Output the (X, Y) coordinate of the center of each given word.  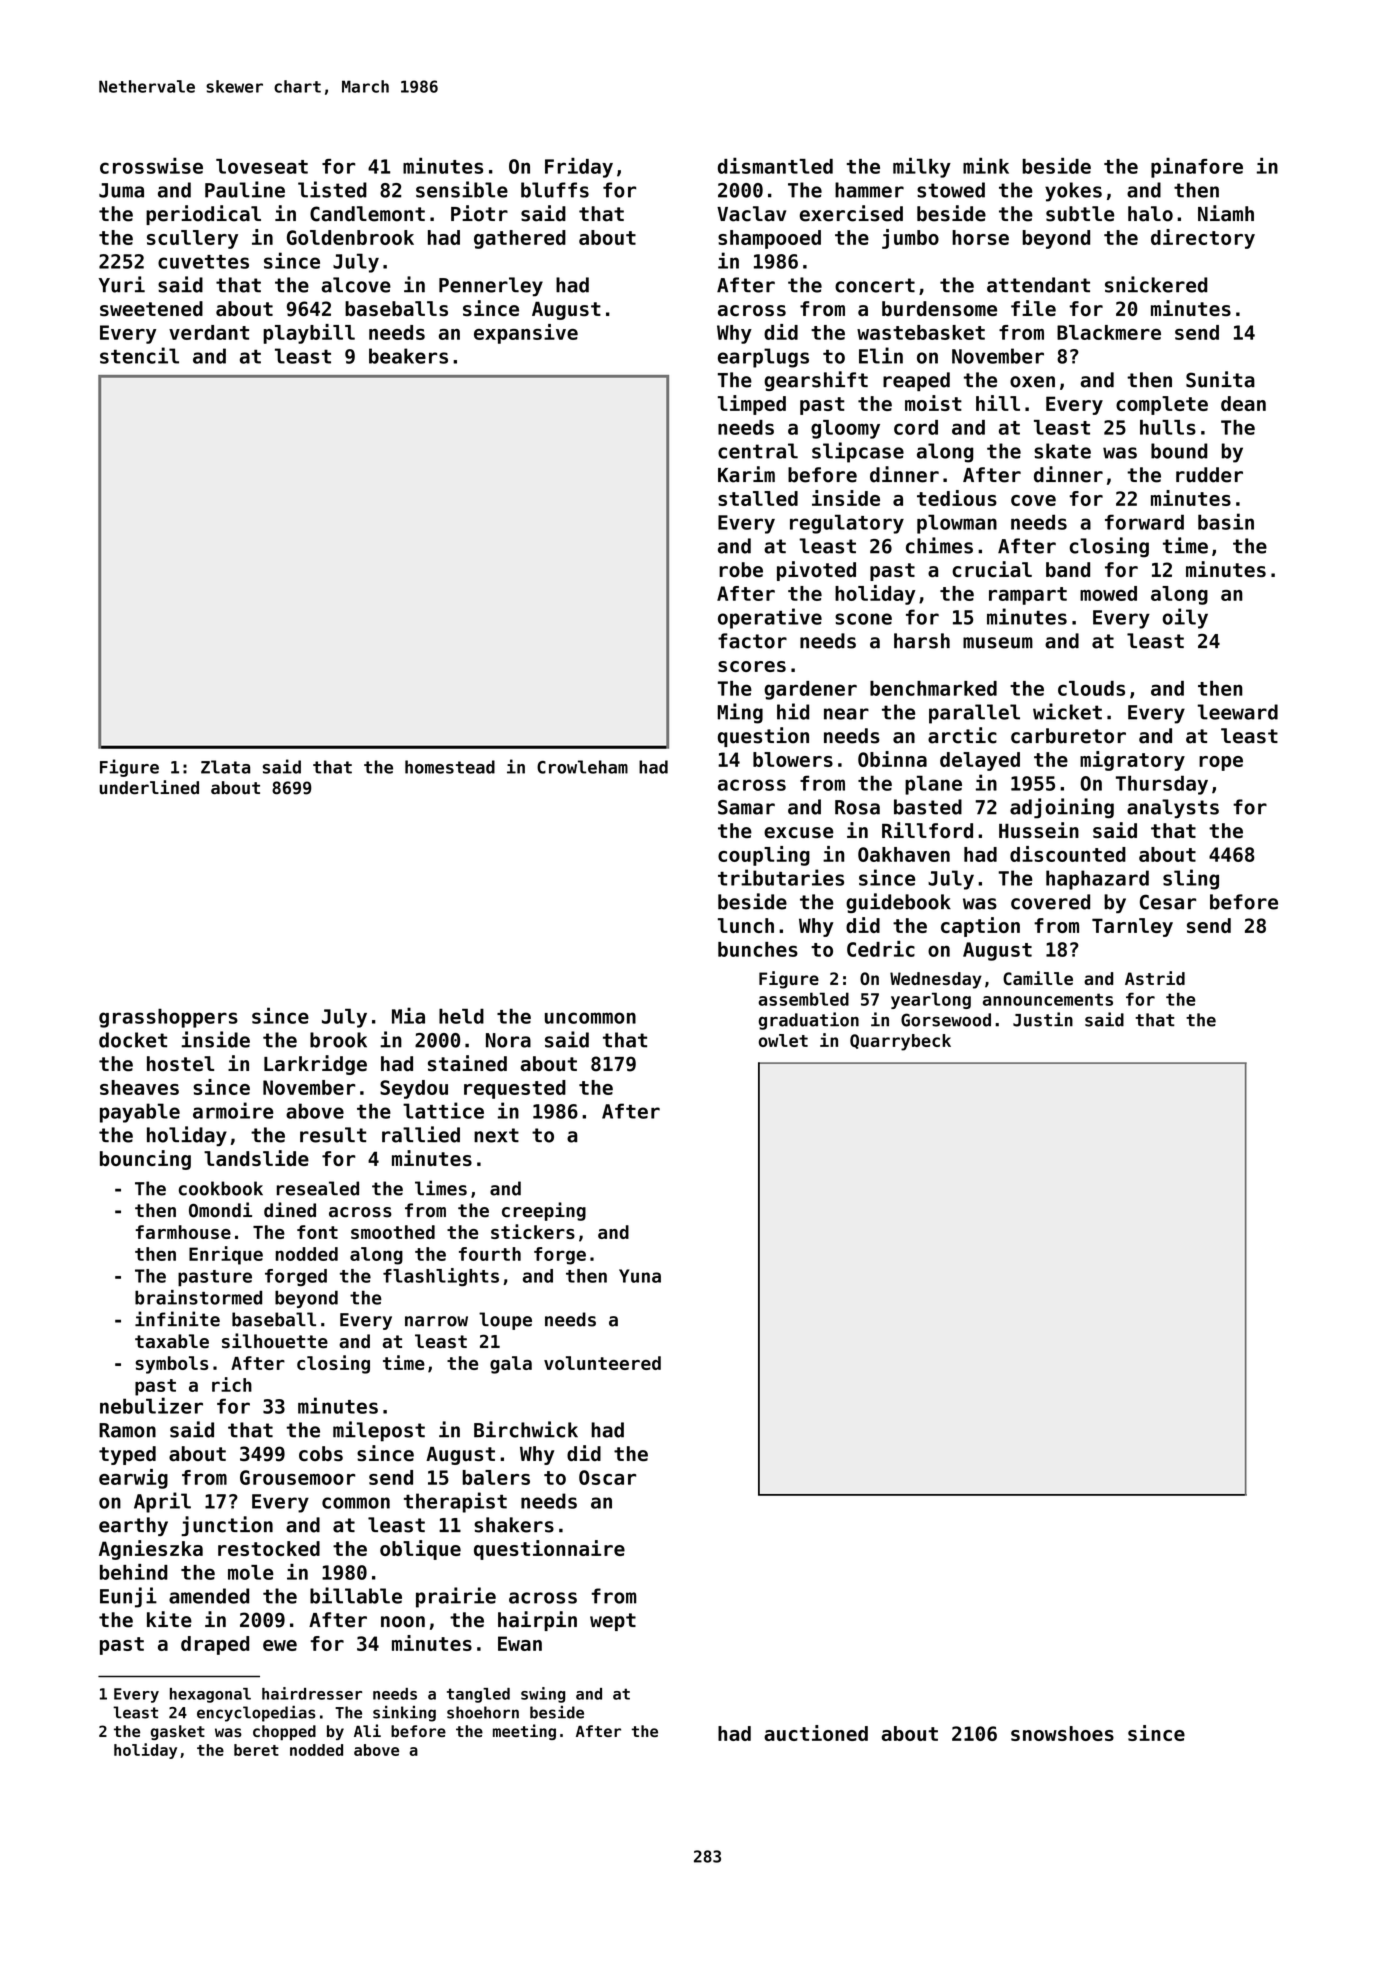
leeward (1238, 712)
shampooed (769, 239)
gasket (178, 1732)
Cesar (1168, 902)
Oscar (607, 1477)
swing (543, 1695)
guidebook (898, 903)
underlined (149, 787)
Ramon (127, 1430)
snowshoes (1062, 1733)
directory (1203, 239)
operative (770, 618)
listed (332, 189)
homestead (450, 767)
